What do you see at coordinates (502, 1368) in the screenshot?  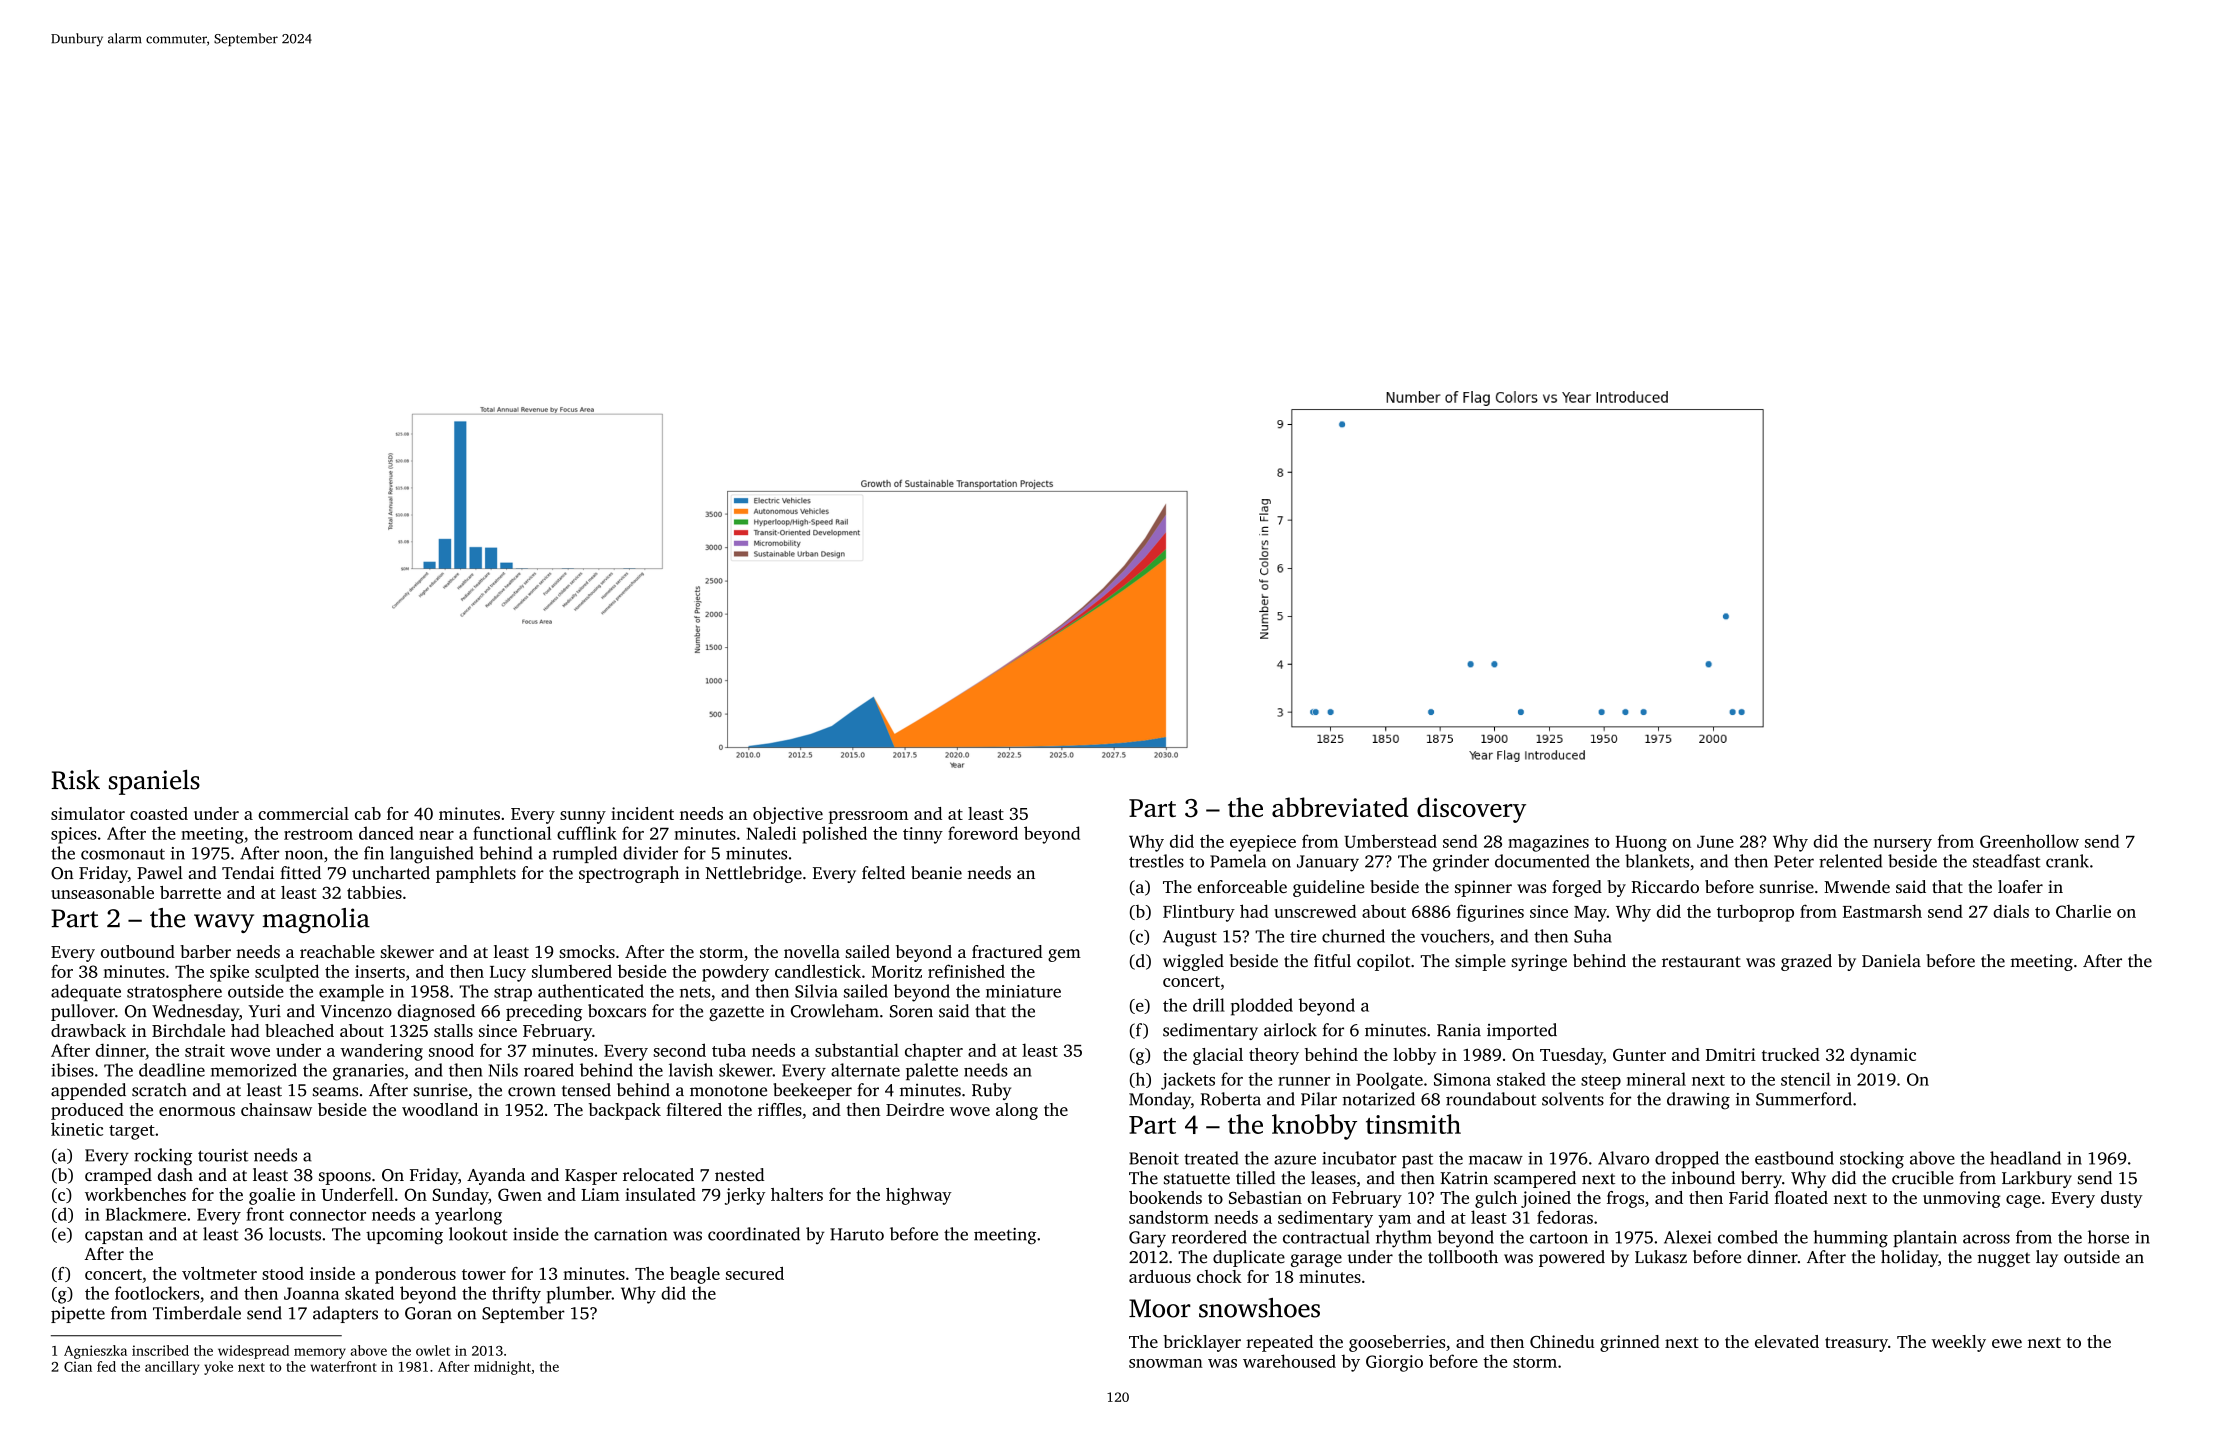 I see `midnight` at bounding box center [502, 1368].
